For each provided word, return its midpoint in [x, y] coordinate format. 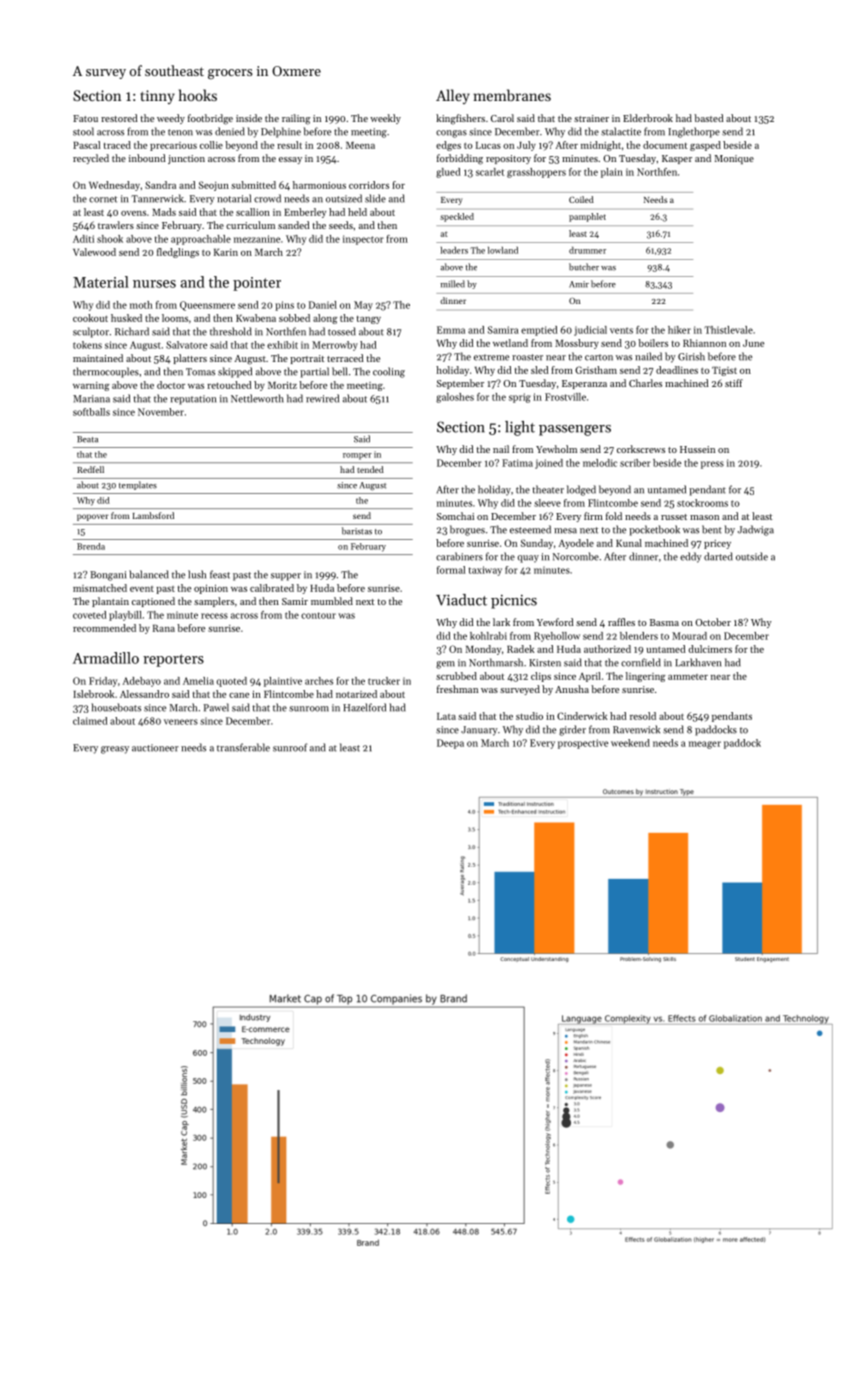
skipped [235, 372]
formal [451, 570]
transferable [243, 747]
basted [708, 118]
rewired [322, 398]
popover [93, 517]
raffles [621, 622]
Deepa [450, 744]
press [712, 465]
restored [119, 118]
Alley [453, 96]
